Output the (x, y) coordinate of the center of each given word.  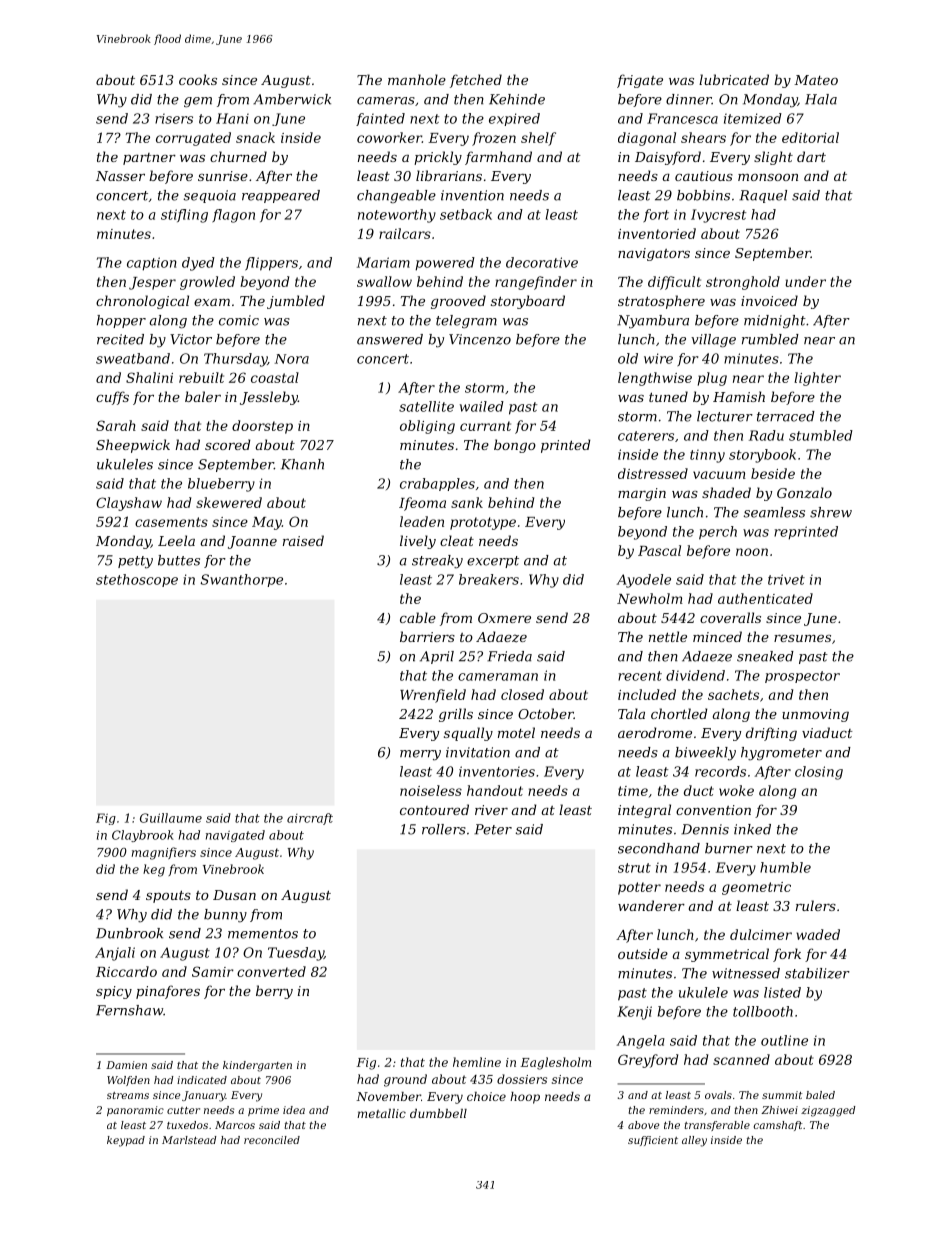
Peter (493, 829)
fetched (476, 81)
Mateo (816, 80)
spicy (114, 992)
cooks (198, 79)
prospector (802, 677)
